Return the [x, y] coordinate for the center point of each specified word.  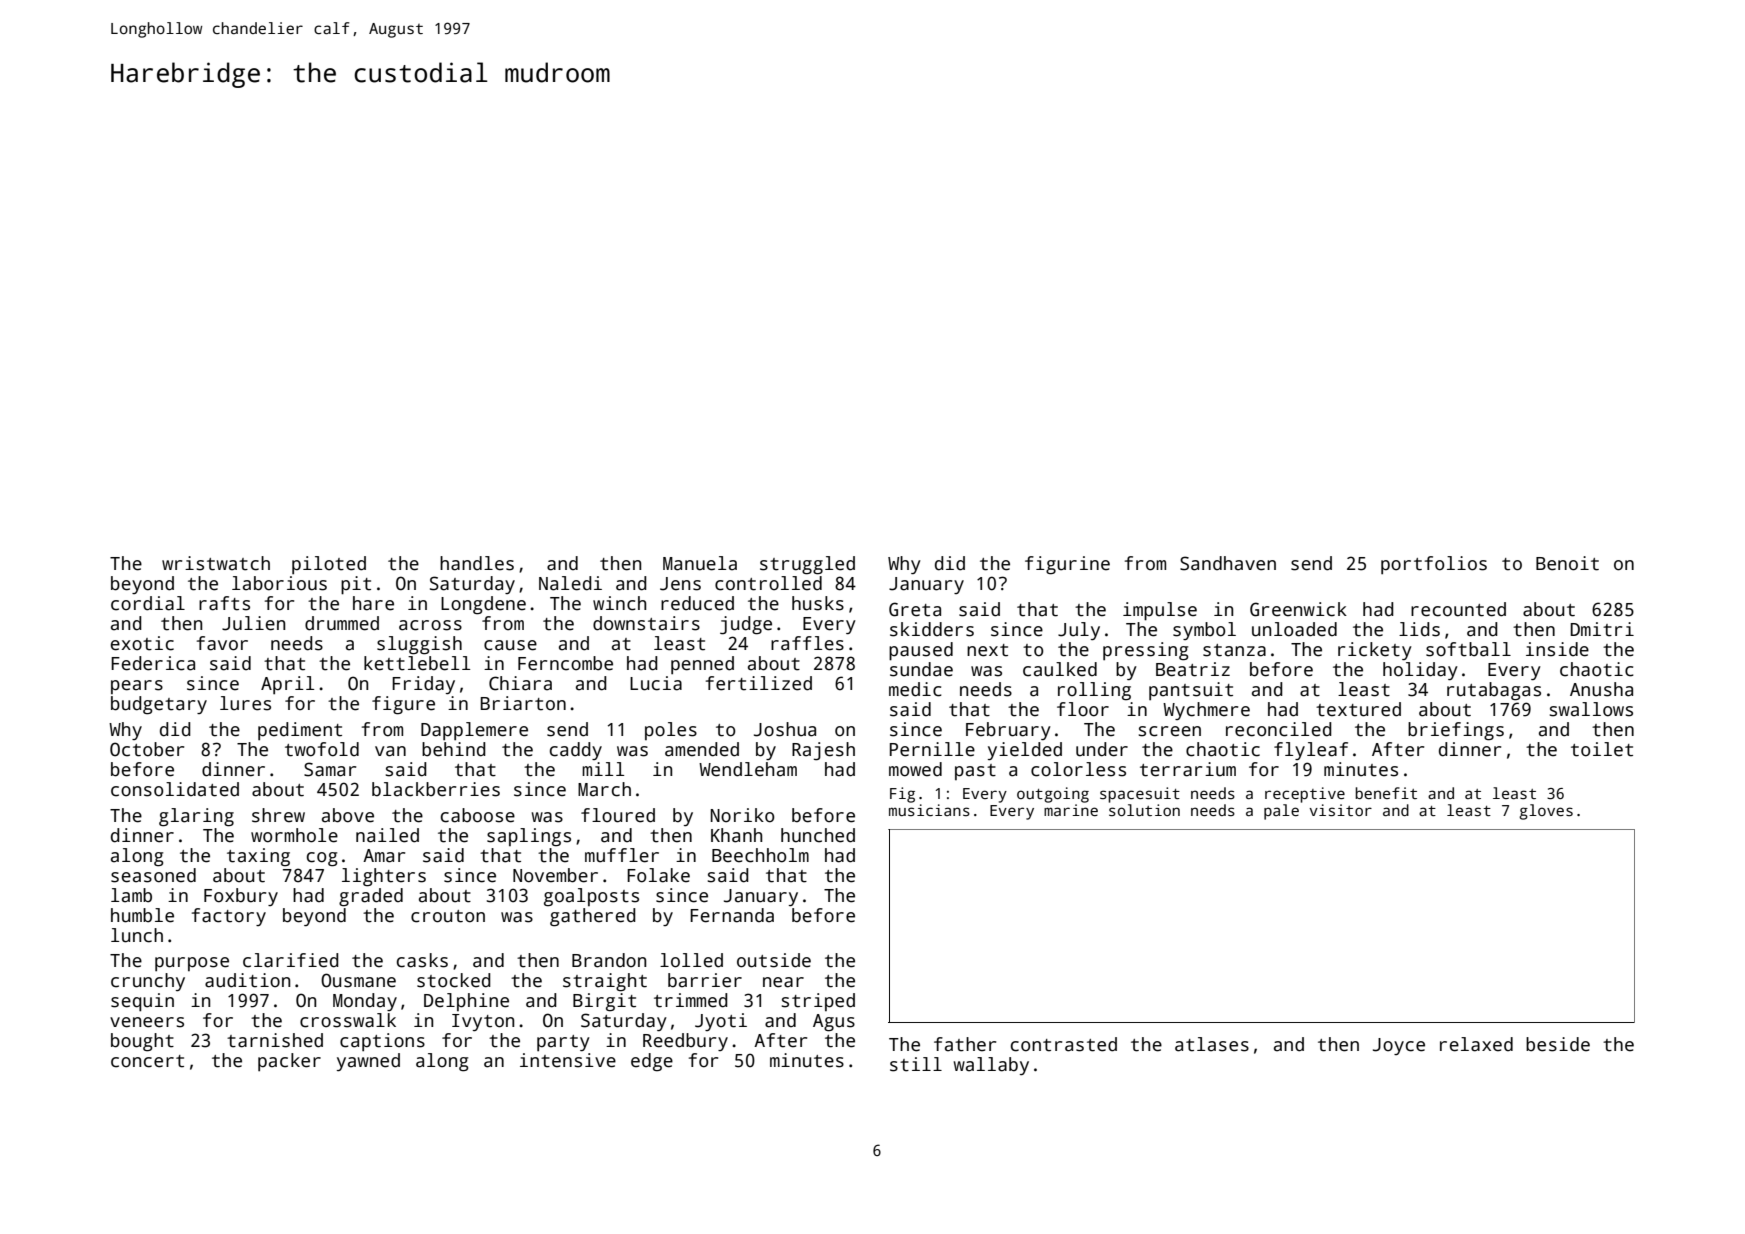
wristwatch [216, 563]
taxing [258, 857]
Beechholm [760, 855]
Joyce [1399, 1046]
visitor [1340, 810]
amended [702, 749]
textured [1358, 709]
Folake [658, 875]
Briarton [523, 703]
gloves [1546, 812]
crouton [448, 916]
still [916, 1064]
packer [289, 1062]
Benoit [1567, 563]
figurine [1067, 565]
